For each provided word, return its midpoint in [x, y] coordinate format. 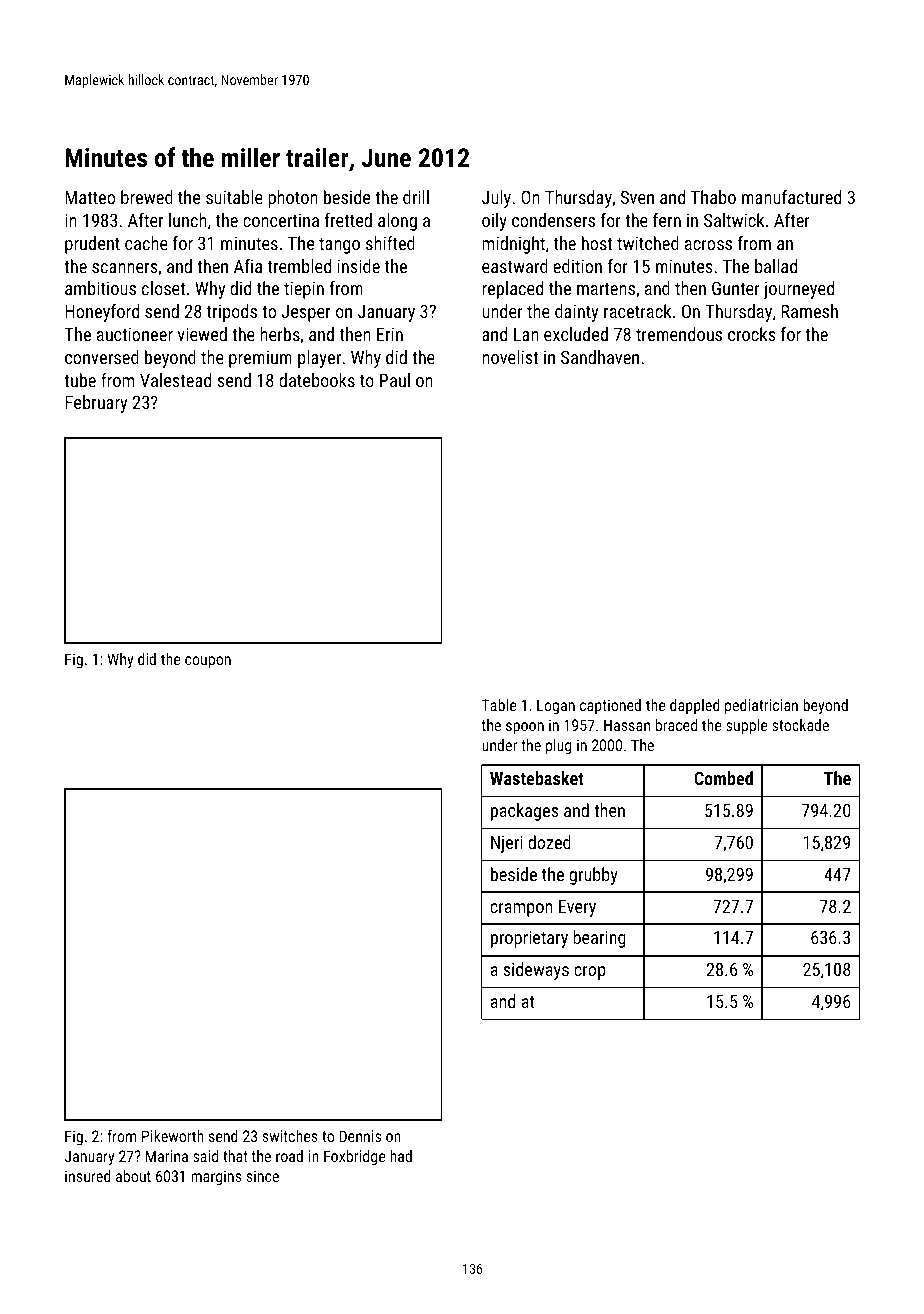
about [133, 1176]
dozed [549, 842]
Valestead [175, 380]
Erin [390, 334]
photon [293, 199]
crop [589, 973]
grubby [593, 876]
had [401, 1156]
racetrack [637, 311]
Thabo [713, 197]
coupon [208, 662]
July [496, 199]
